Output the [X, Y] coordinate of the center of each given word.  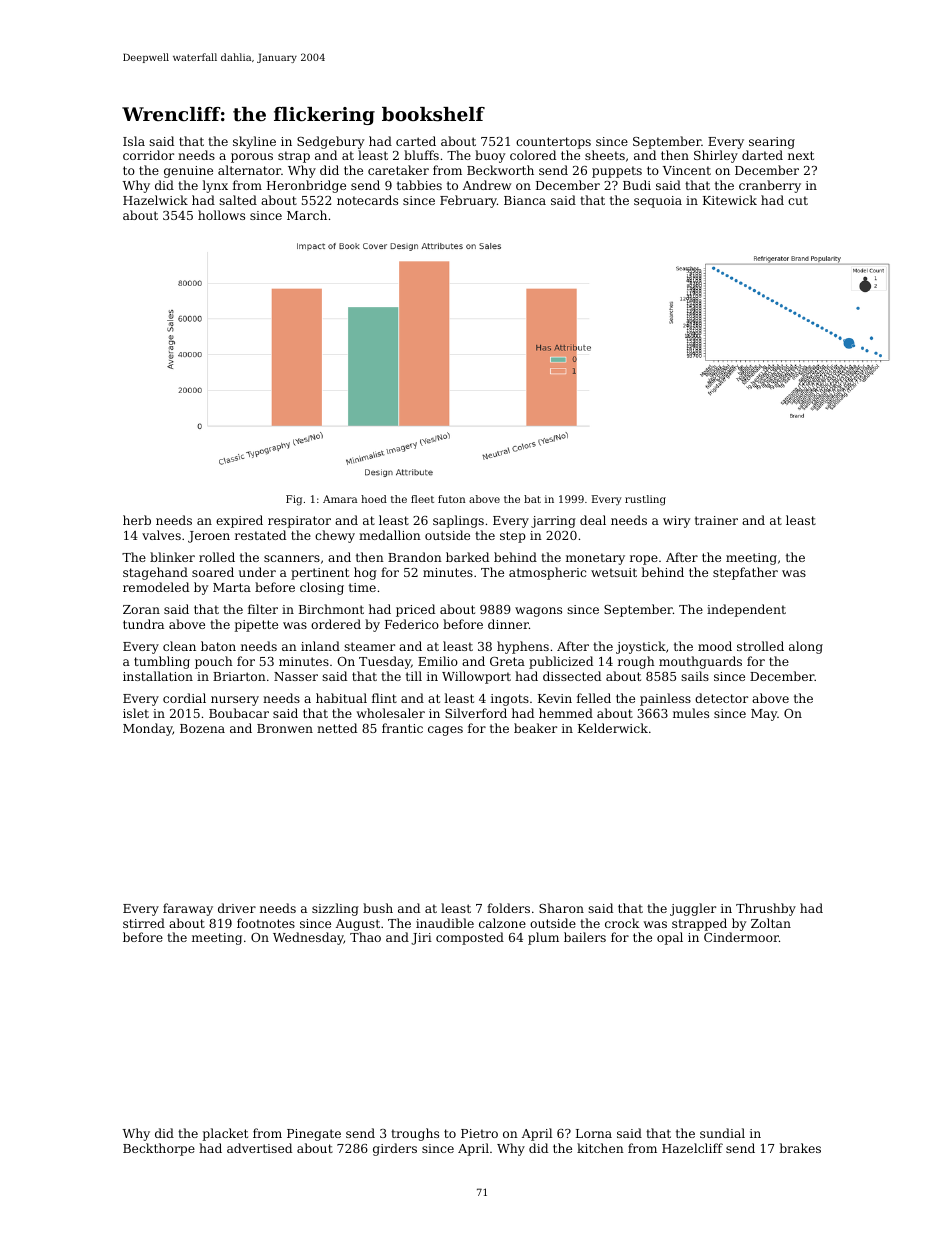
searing [772, 143]
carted [416, 141]
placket [225, 1134]
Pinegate [314, 1135]
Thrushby [766, 909]
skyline [254, 142]
